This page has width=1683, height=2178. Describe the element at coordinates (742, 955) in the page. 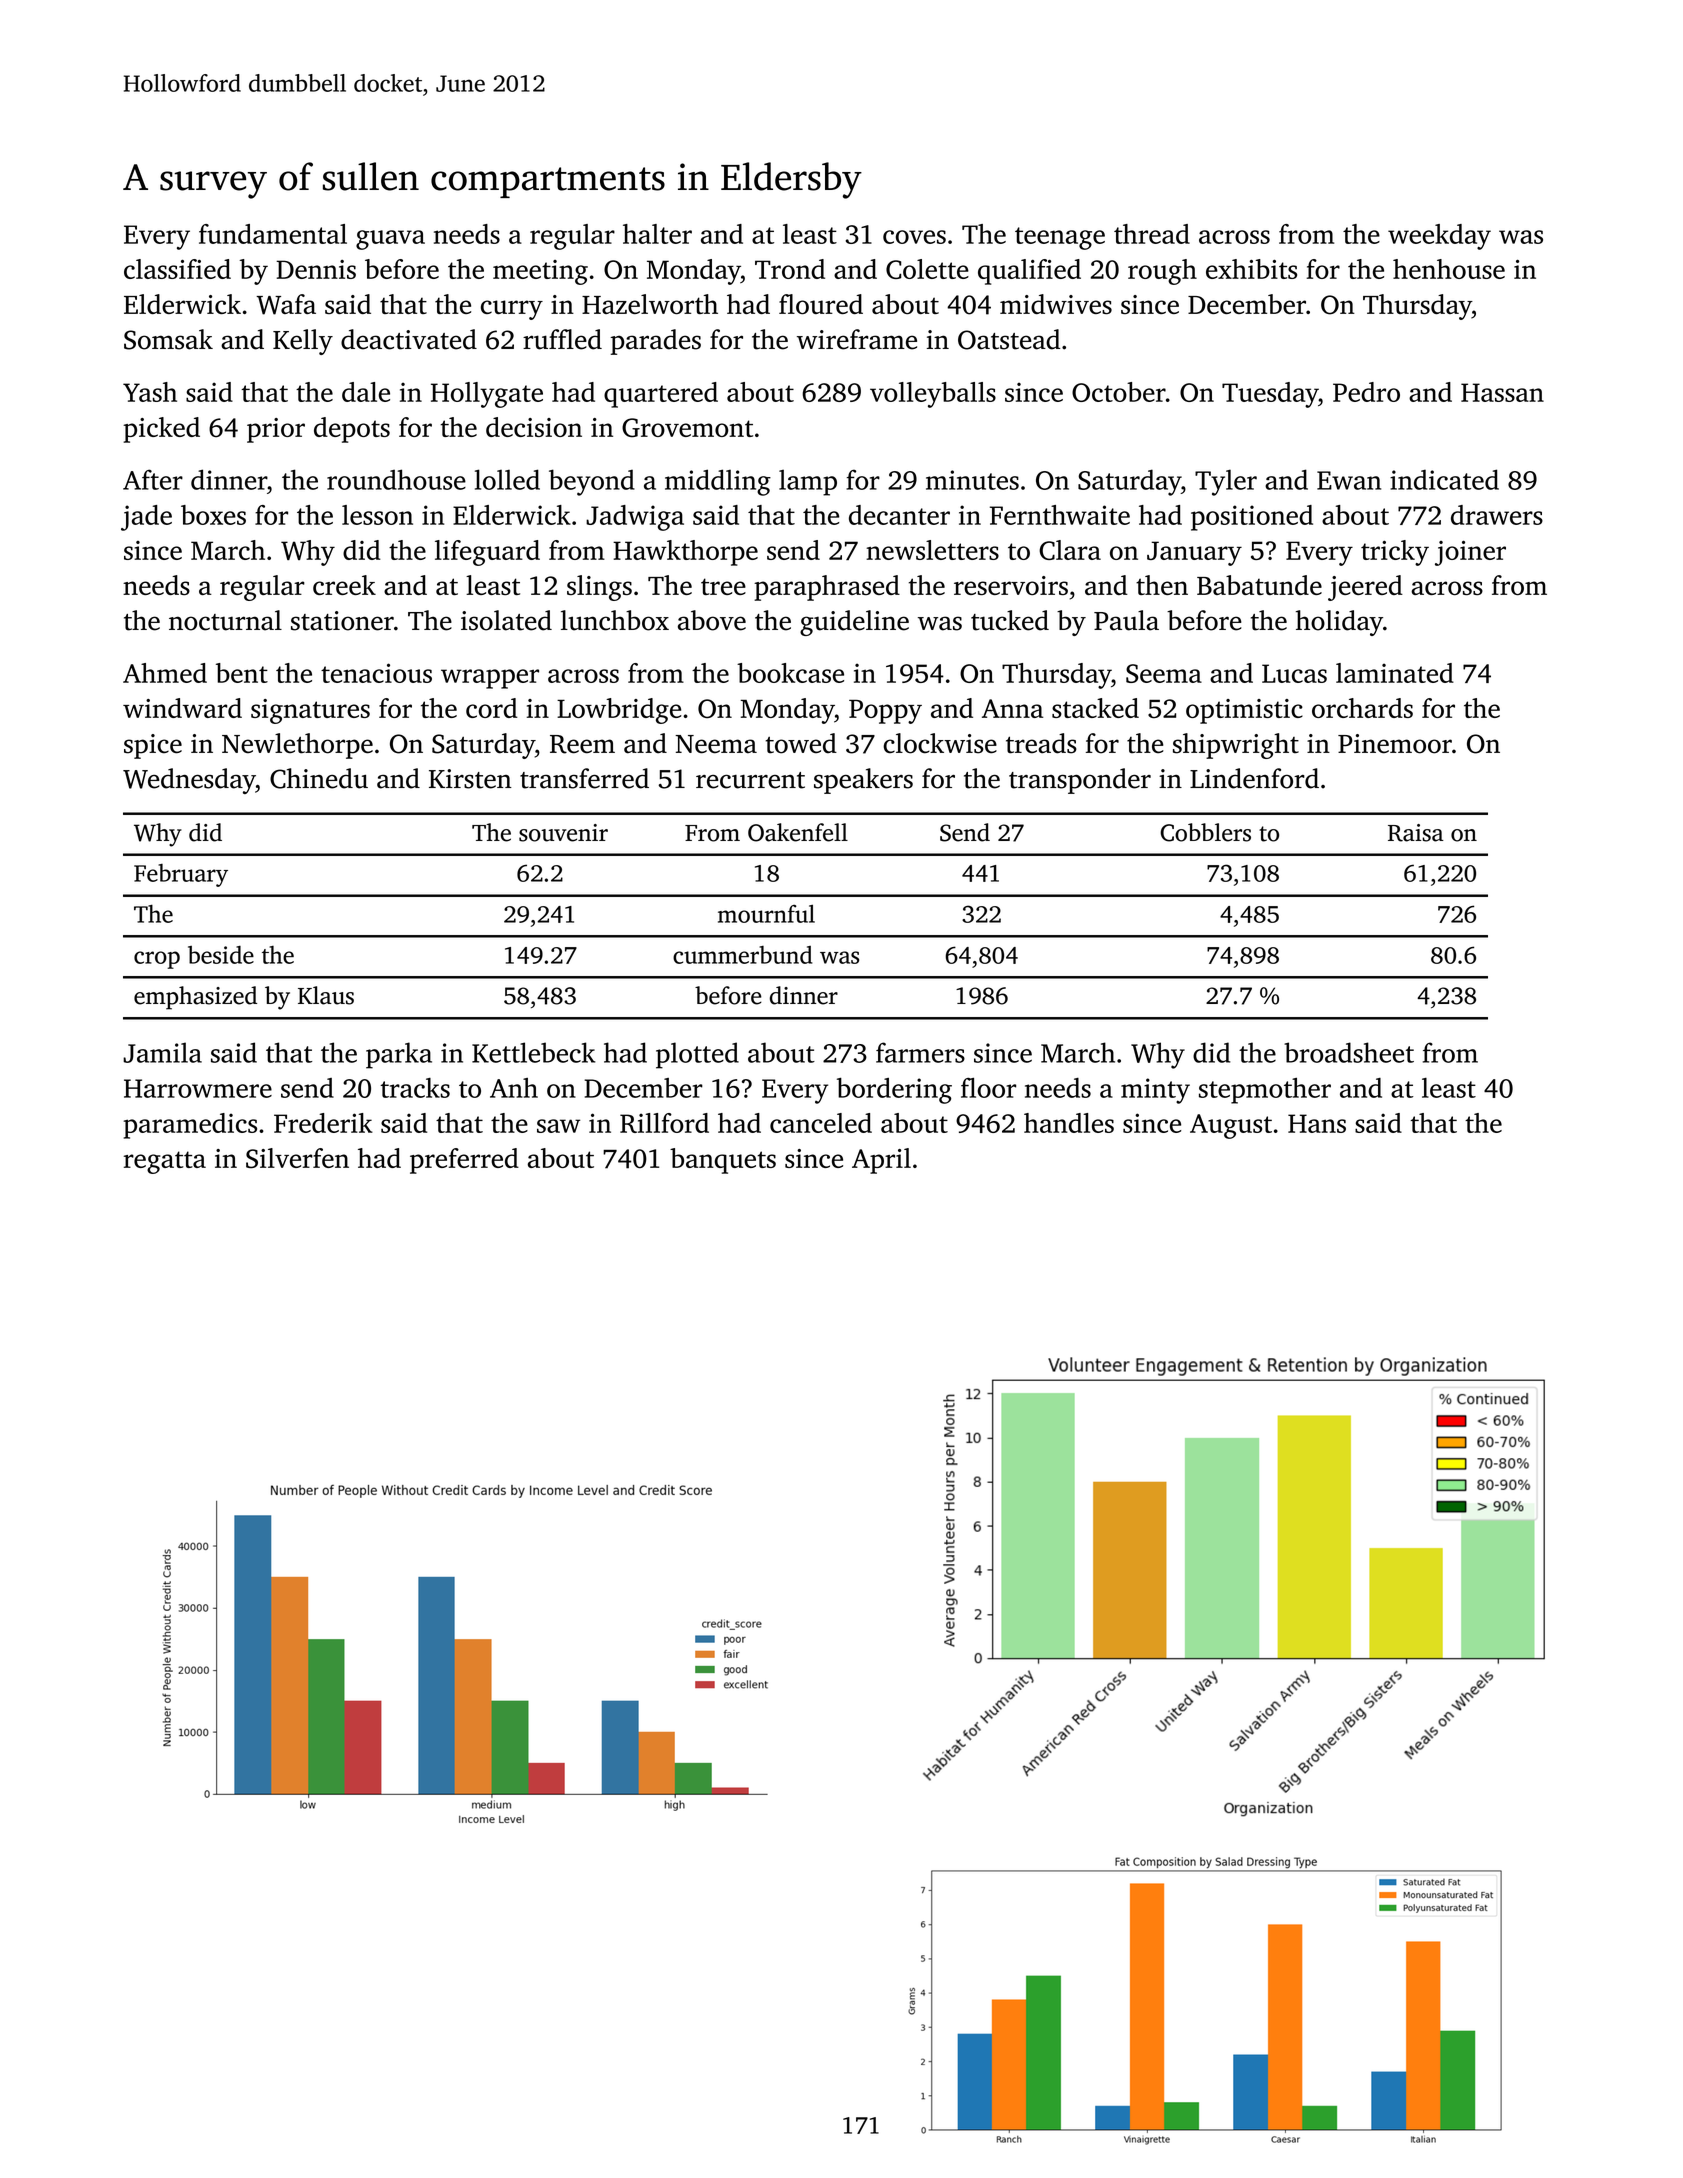

I see `cummerbund` at that location.
